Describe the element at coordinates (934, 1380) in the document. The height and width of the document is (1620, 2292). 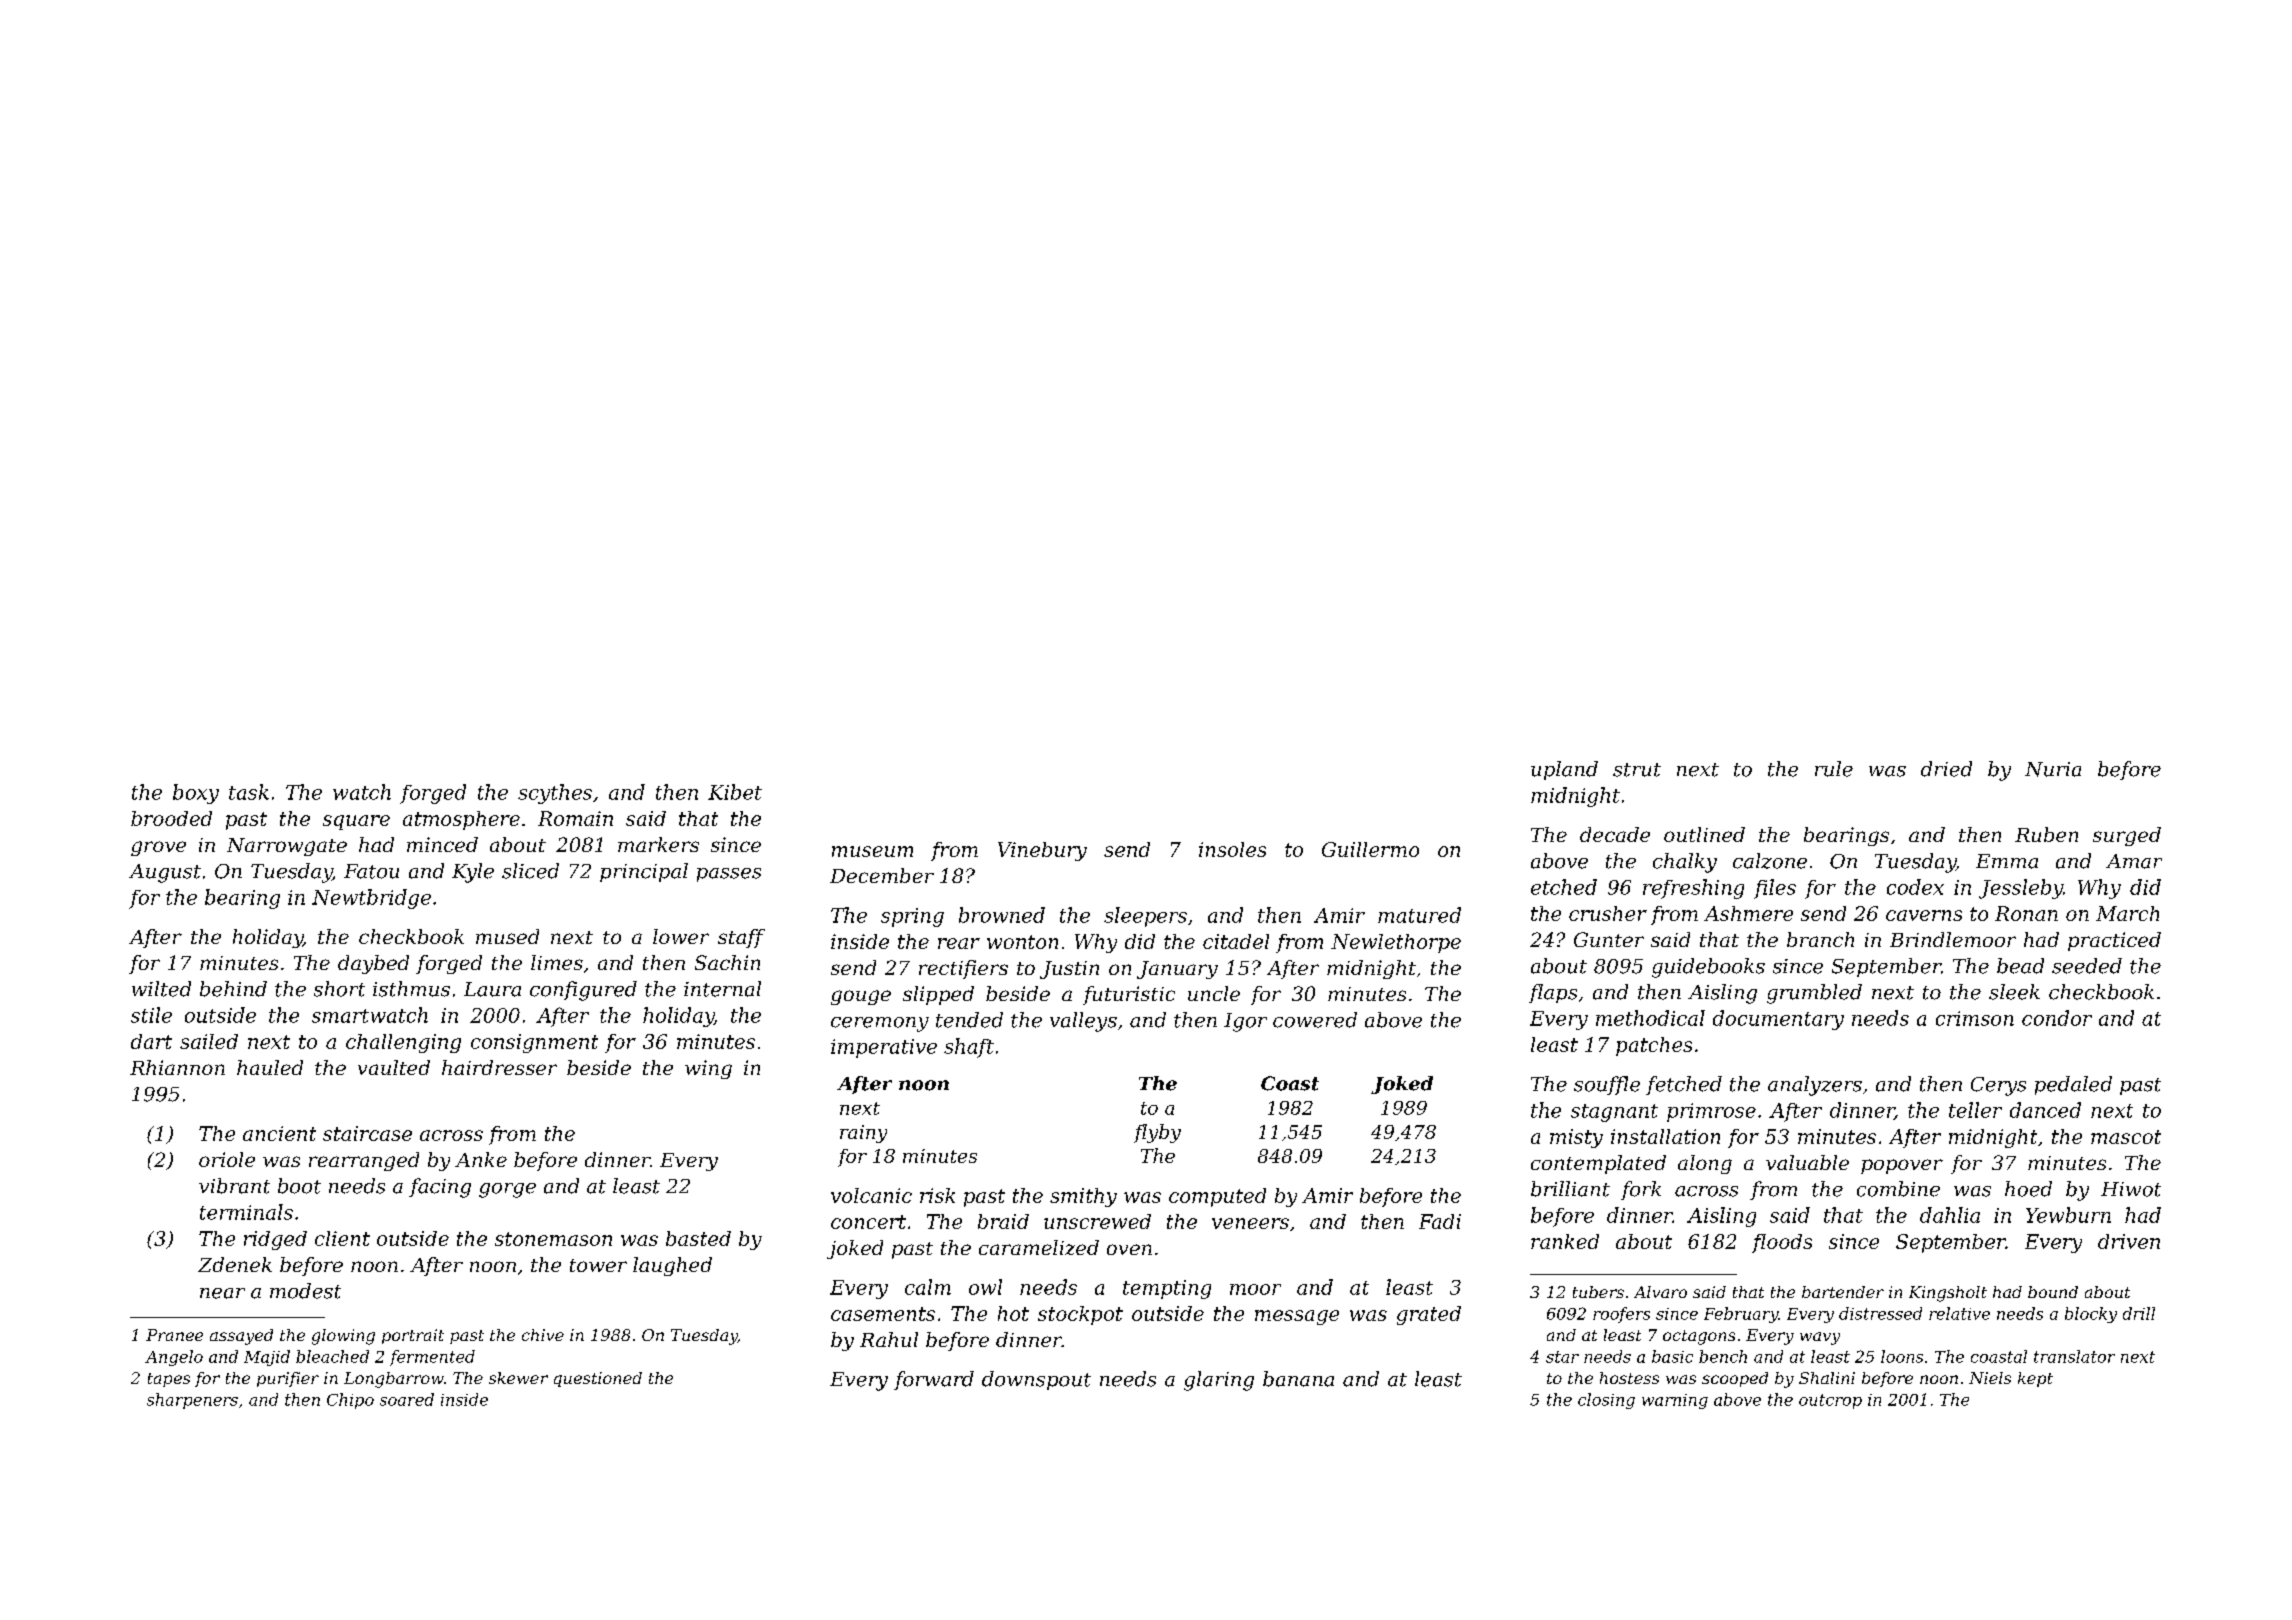
I see `forward` at that location.
